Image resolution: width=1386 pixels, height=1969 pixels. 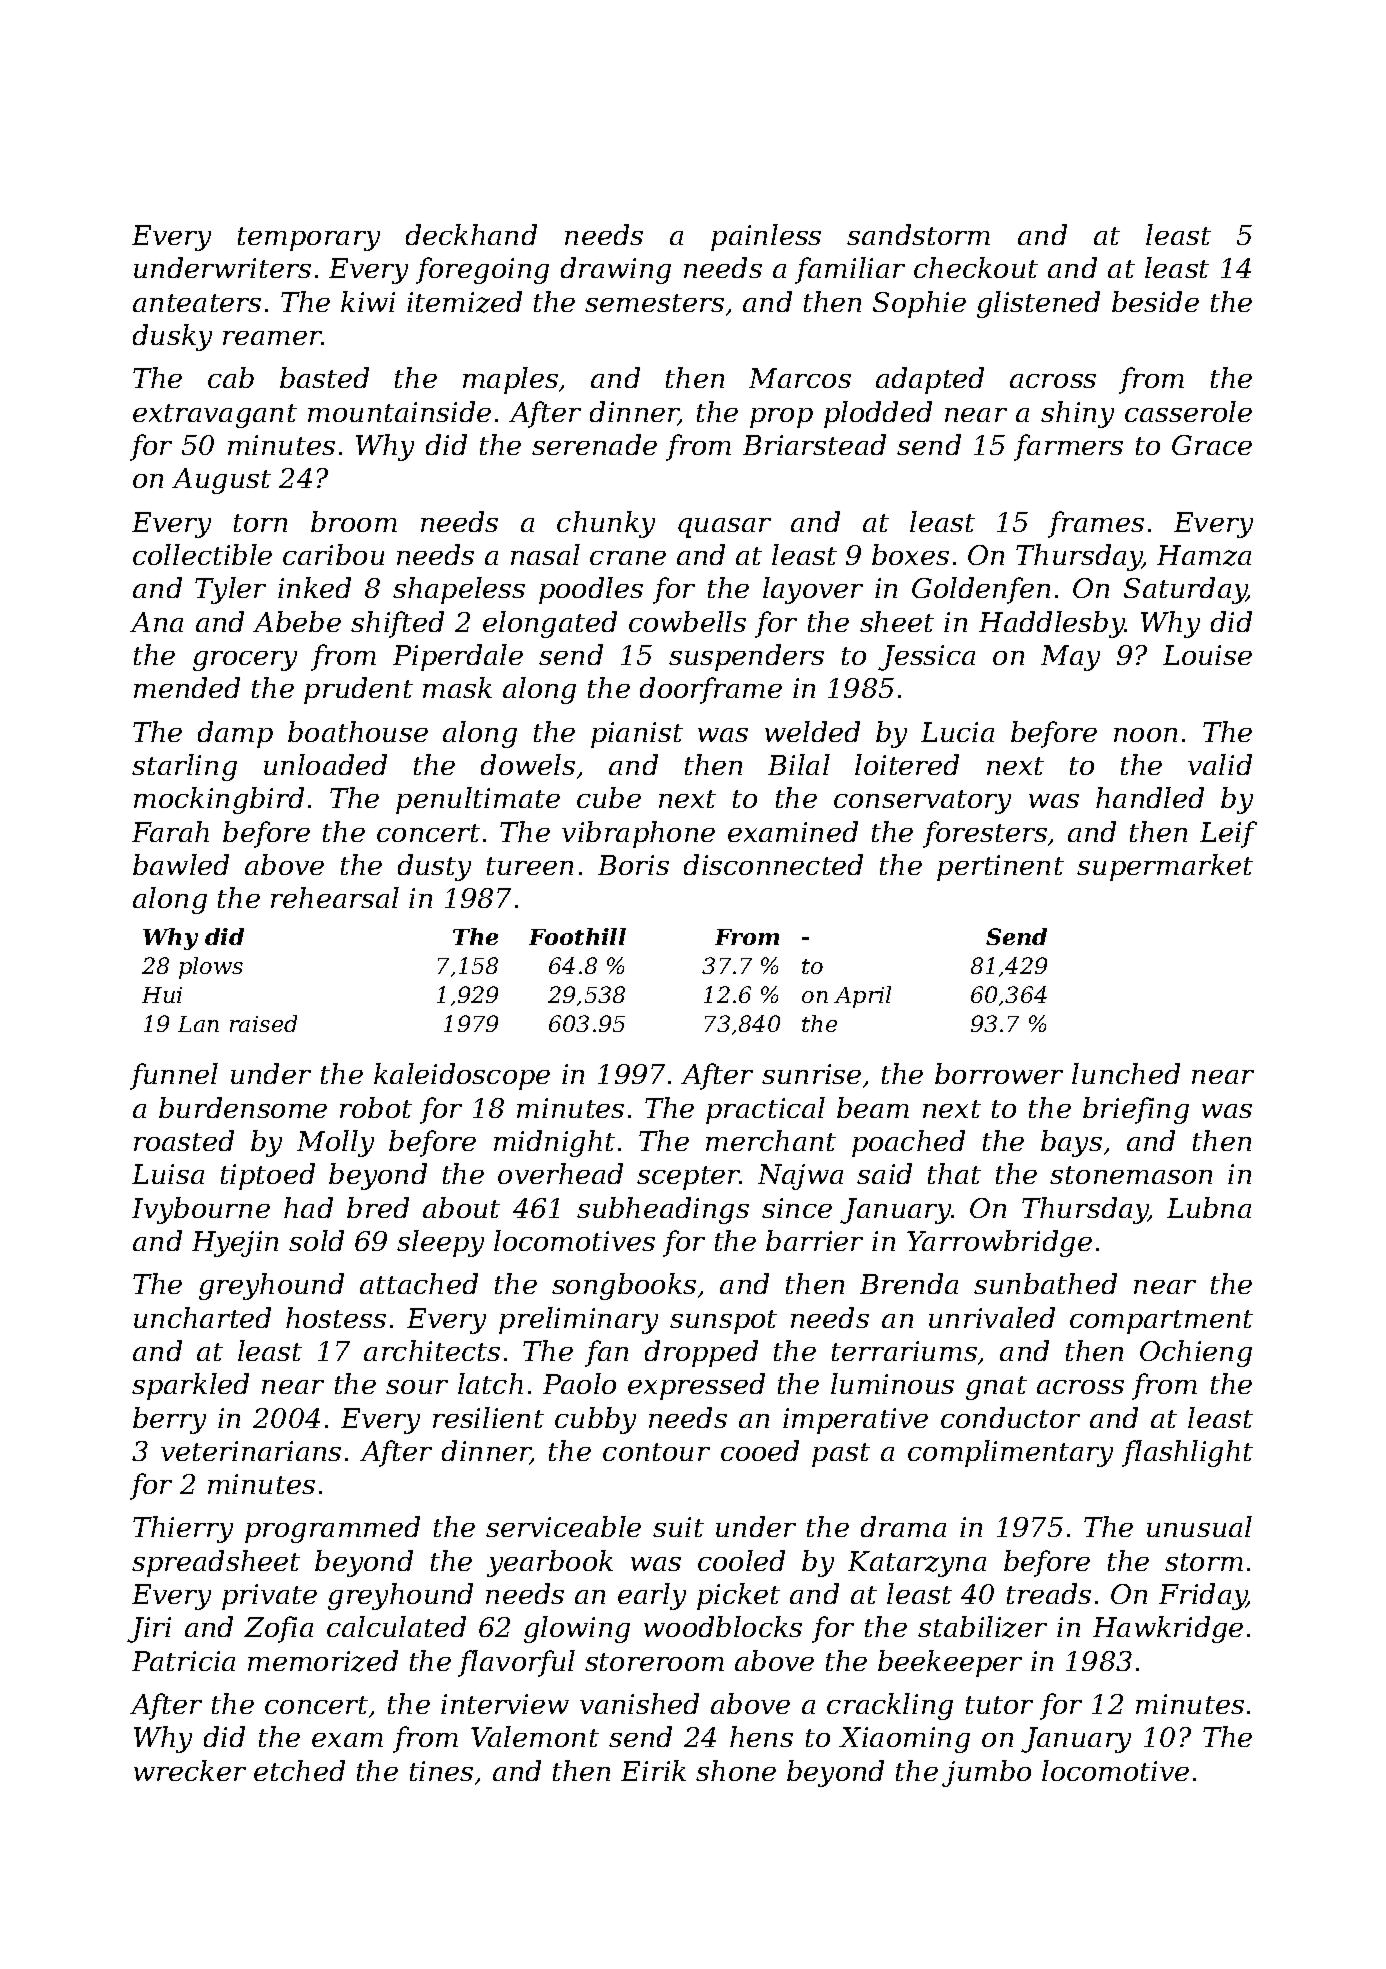 I want to click on adapted, so click(x=930, y=380).
